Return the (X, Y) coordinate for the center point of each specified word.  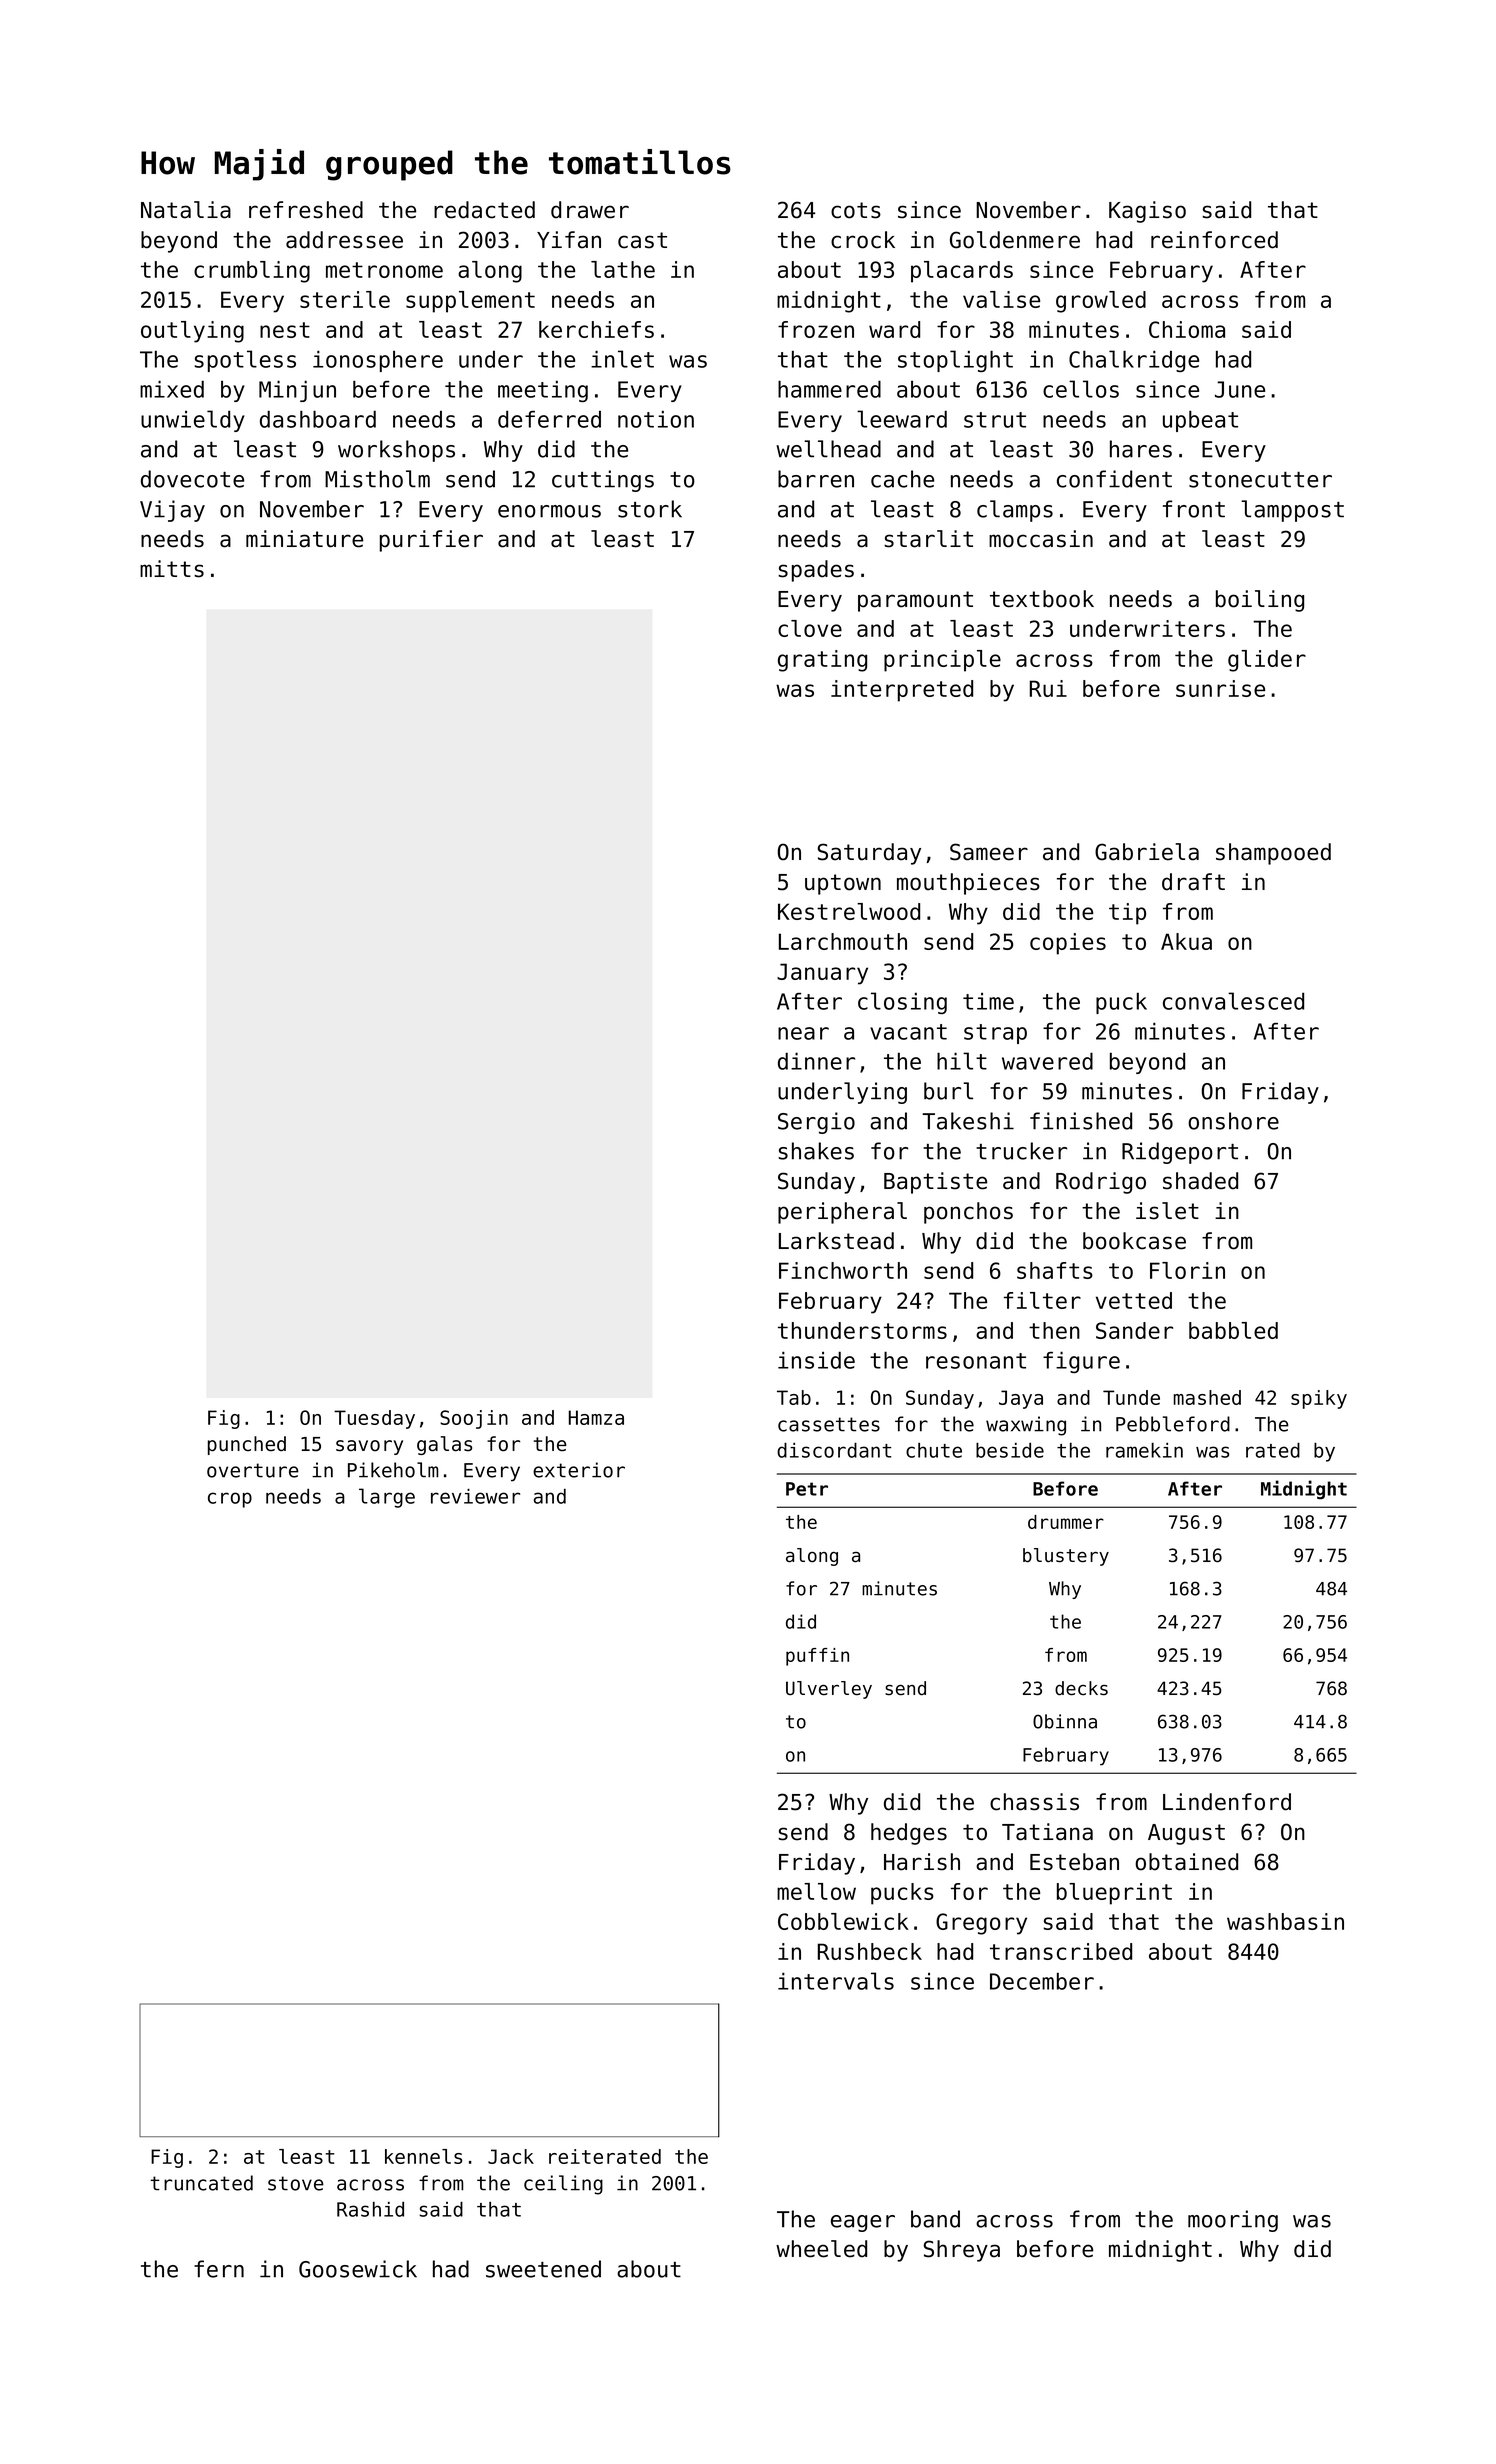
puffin (817, 1657)
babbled (1233, 1330)
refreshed (306, 210)
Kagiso (1147, 212)
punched (247, 1445)
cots (856, 210)
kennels (423, 2156)
